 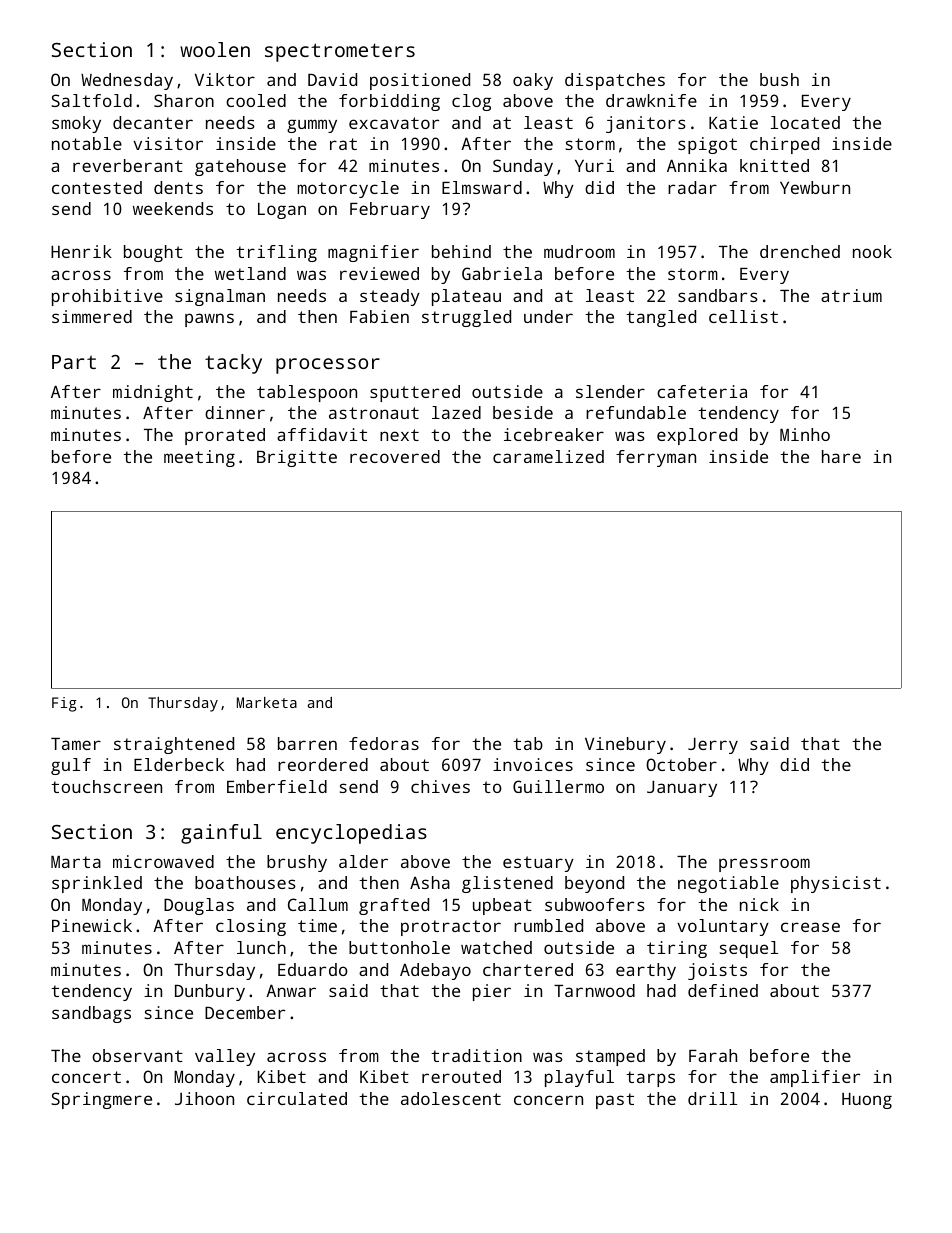 I want to click on midnight, so click(x=153, y=393).
